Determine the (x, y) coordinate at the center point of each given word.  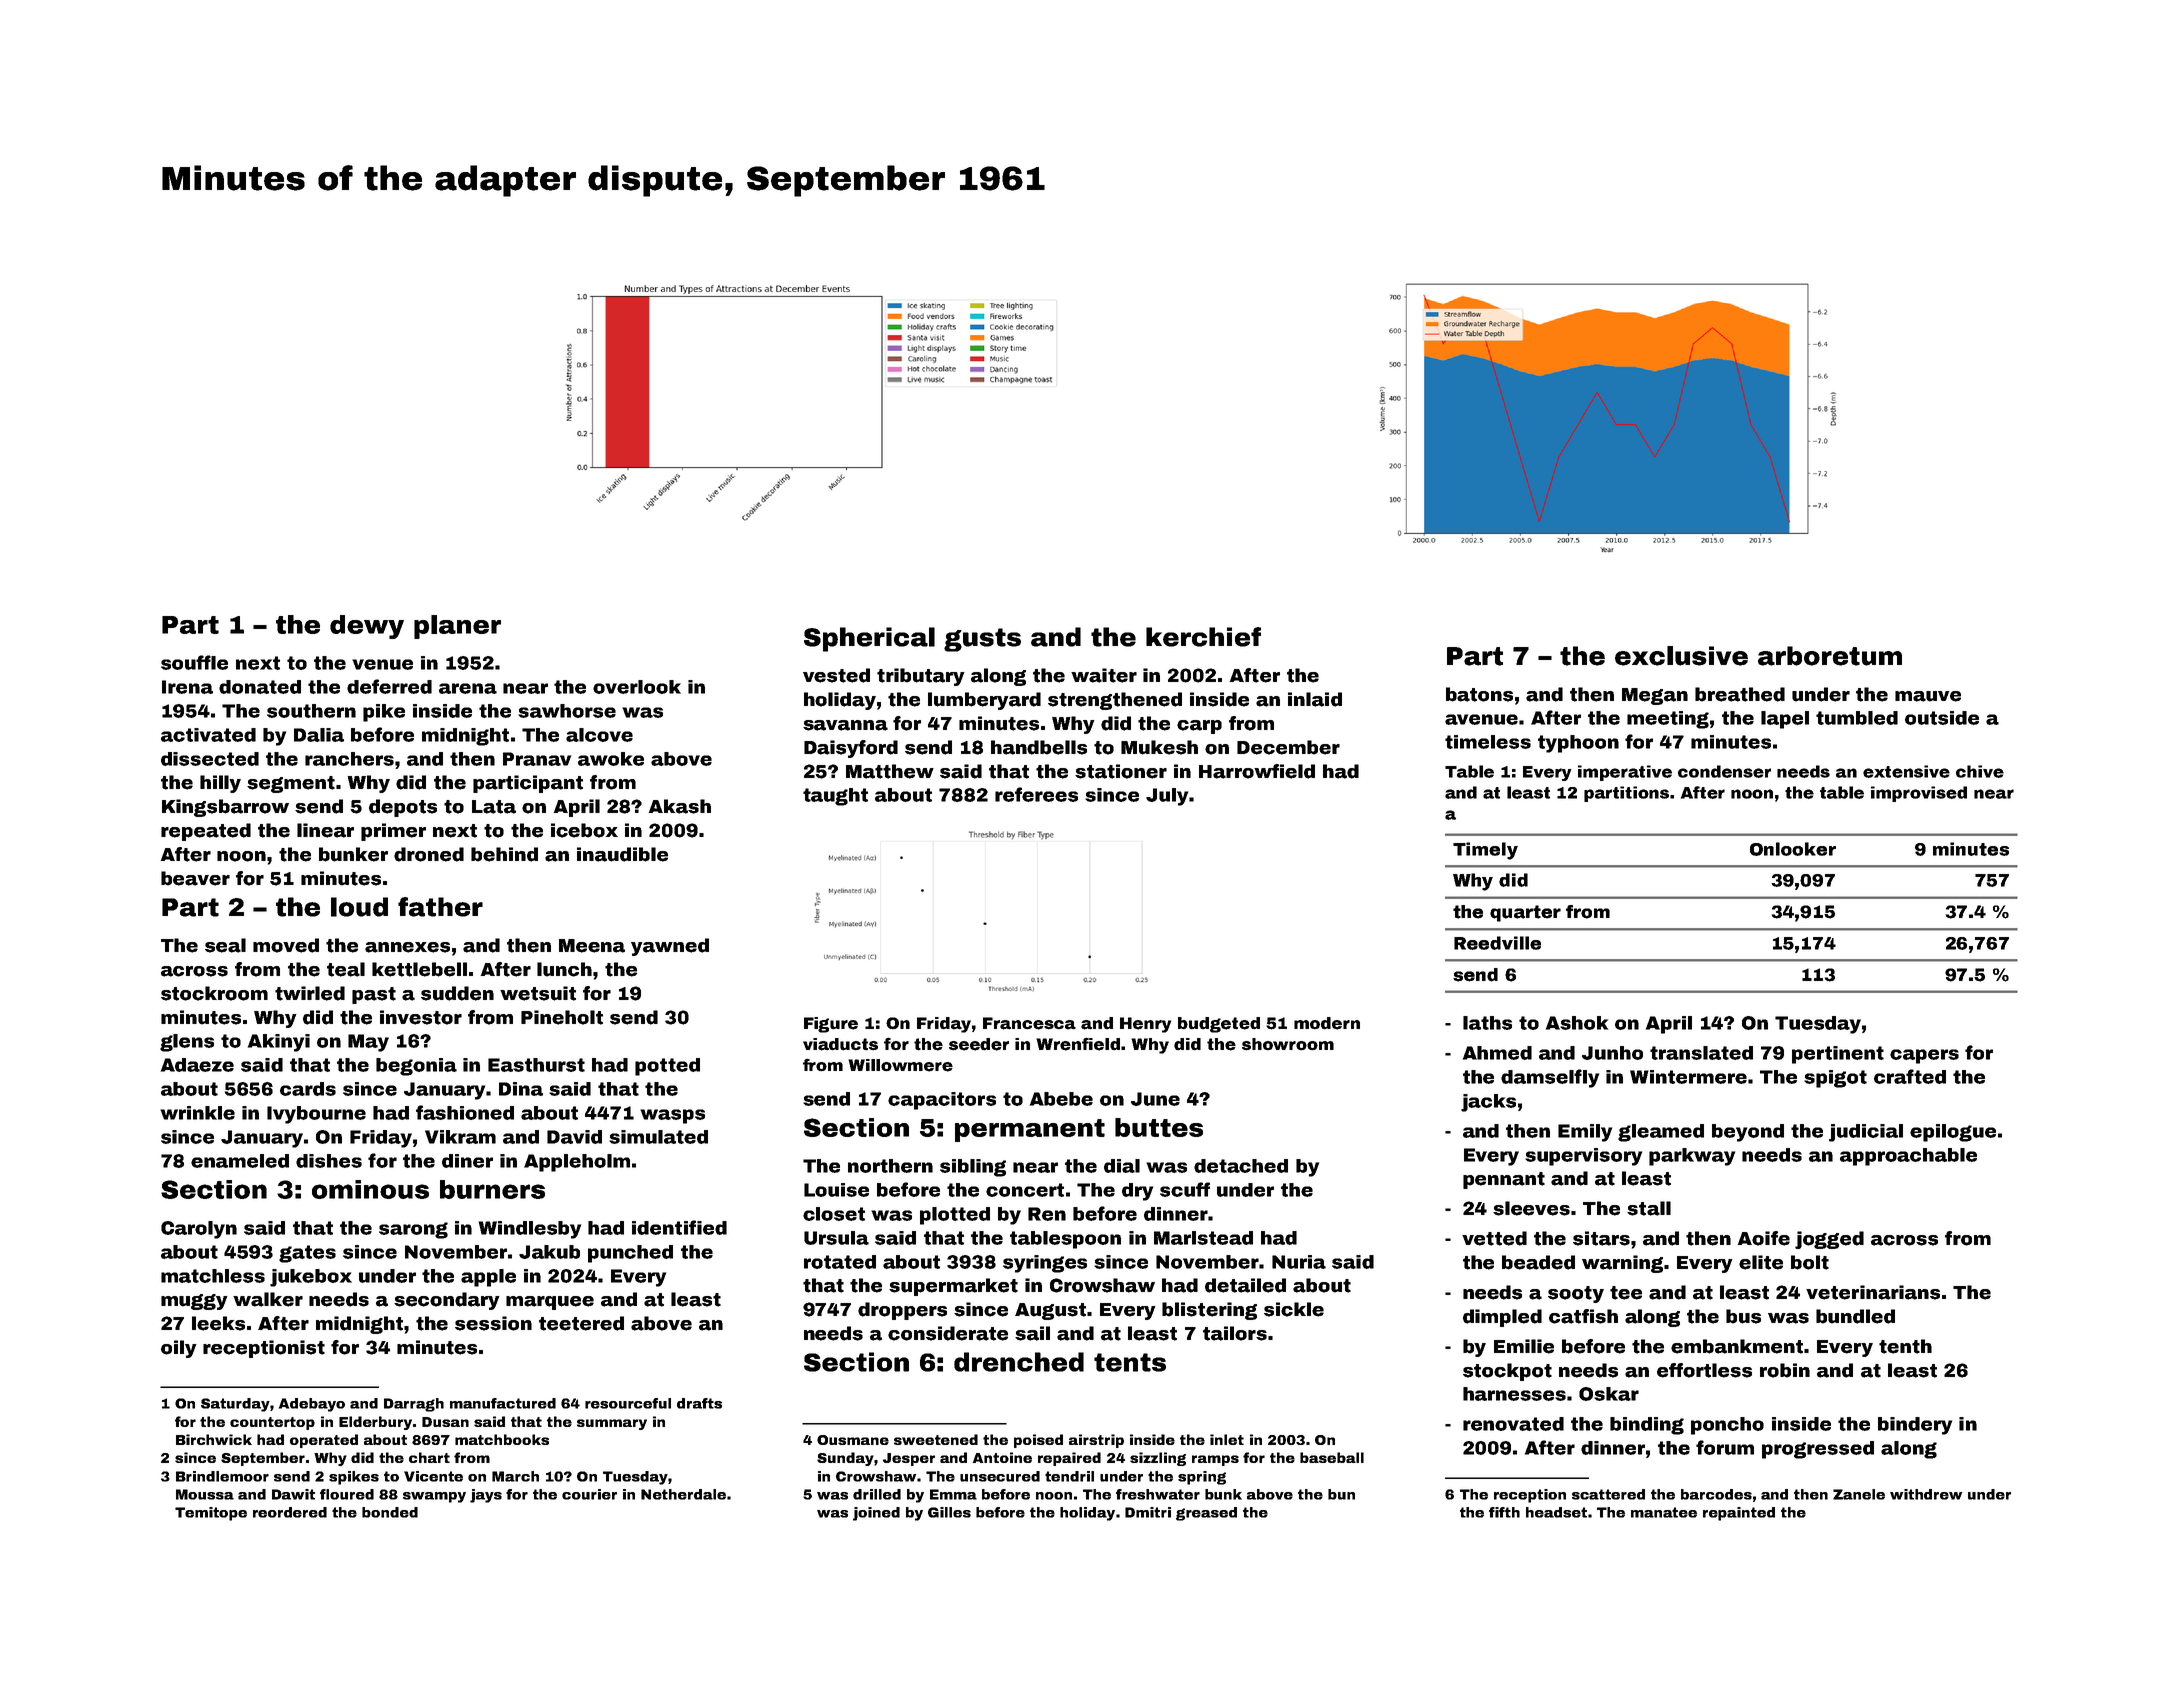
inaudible (622, 854)
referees (1036, 794)
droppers (902, 1311)
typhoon (1578, 744)
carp (1199, 727)
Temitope (211, 1514)
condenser (1724, 771)
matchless (213, 1276)
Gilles (949, 1512)
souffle (194, 662)
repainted (1739, 1514)
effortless (1704, 1370)
